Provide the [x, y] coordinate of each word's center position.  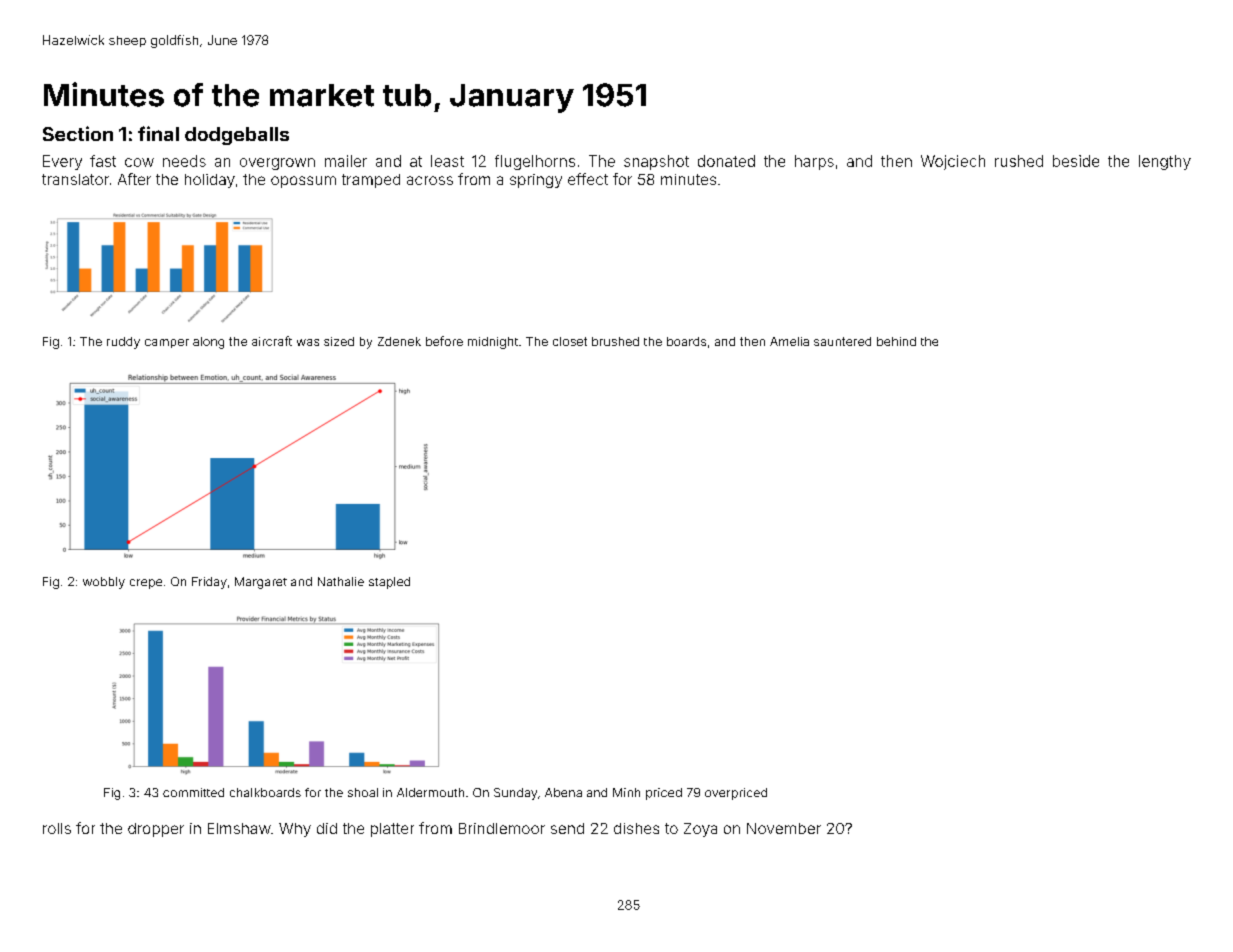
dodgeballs [237, 136]
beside [1076, 161]
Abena [563, 792]
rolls [57, 828]
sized [339, 341]
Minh [626, 792]
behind [896, 341]
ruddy [123, 343]
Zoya [700, 830]
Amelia [789, 341]
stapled [389, 583]
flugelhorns [535, 162]
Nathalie [341, 581]
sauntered [842, 341]
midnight [493, 343]
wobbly [104, 583]
